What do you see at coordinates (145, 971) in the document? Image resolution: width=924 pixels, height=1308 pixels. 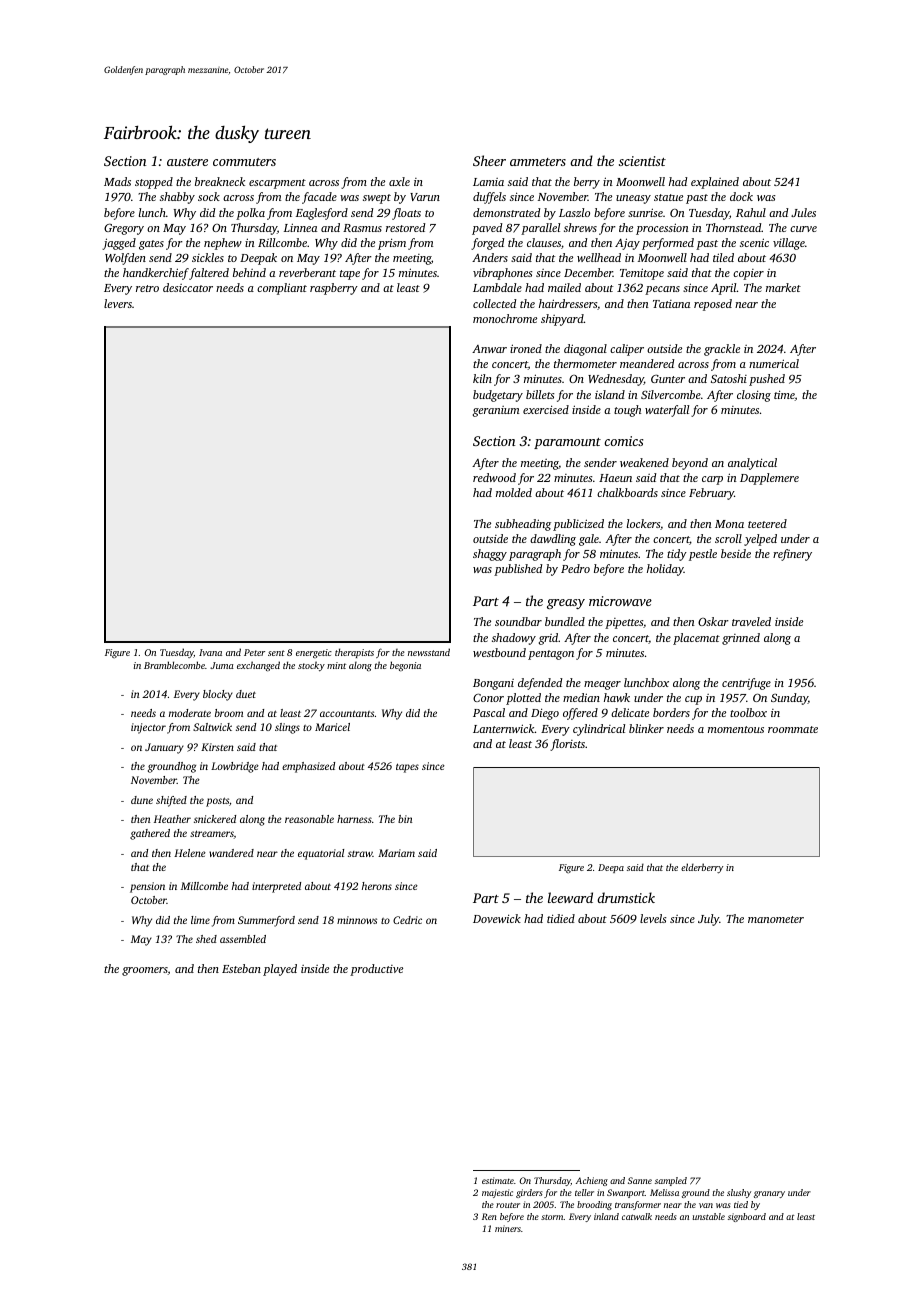 I see `groomers` at bounding box center [145, 971].
